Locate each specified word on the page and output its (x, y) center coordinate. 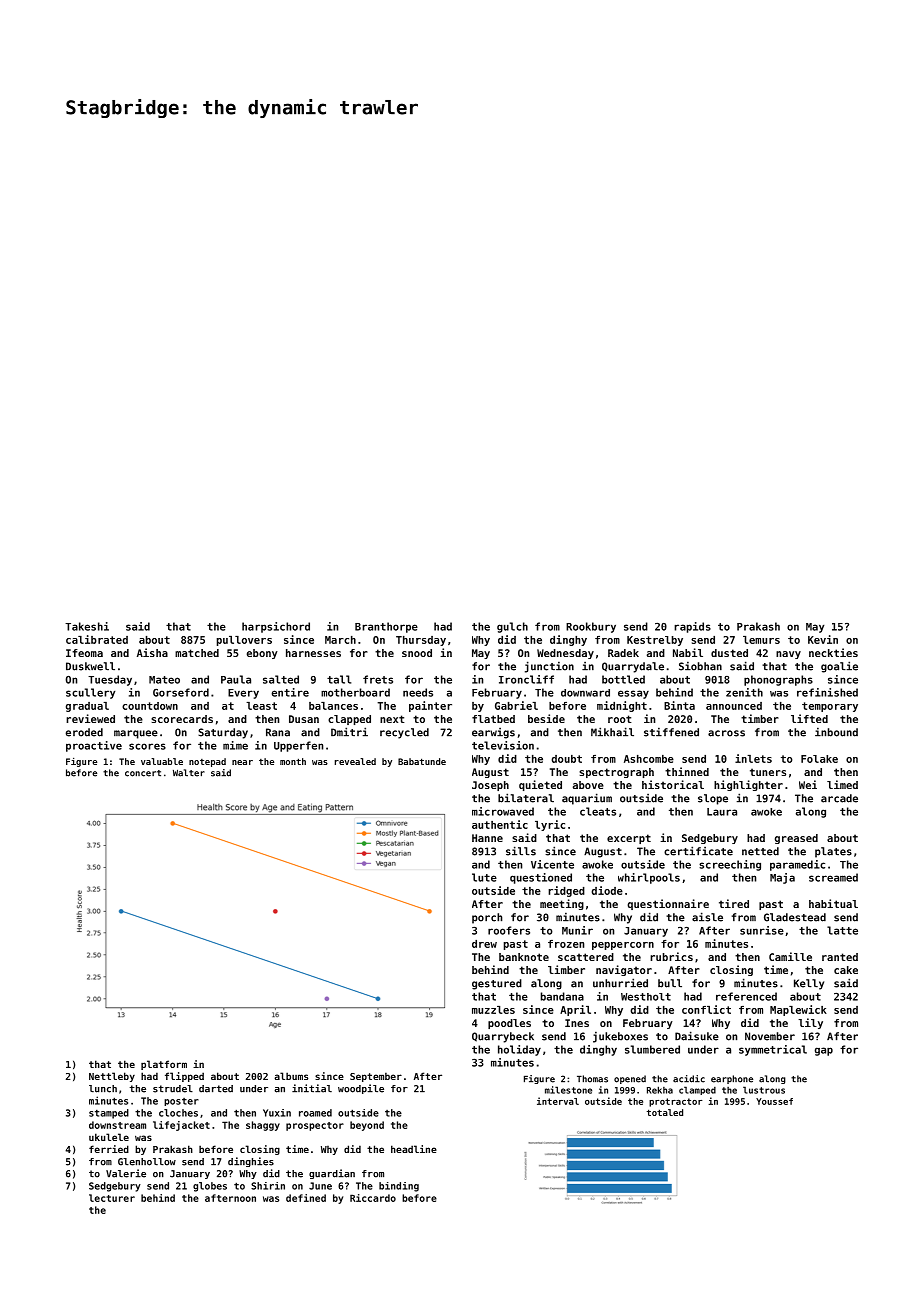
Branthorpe (386, 627)
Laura (722, 812)
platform (164, 1065)
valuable (162, 761)
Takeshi (87, 626)
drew (484, 944)
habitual (833, 903)
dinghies (251, 1162)
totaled (665, 1112)
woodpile (361, 1089)
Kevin (823, 639)
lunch (103, 1089)
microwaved (503, 811)
